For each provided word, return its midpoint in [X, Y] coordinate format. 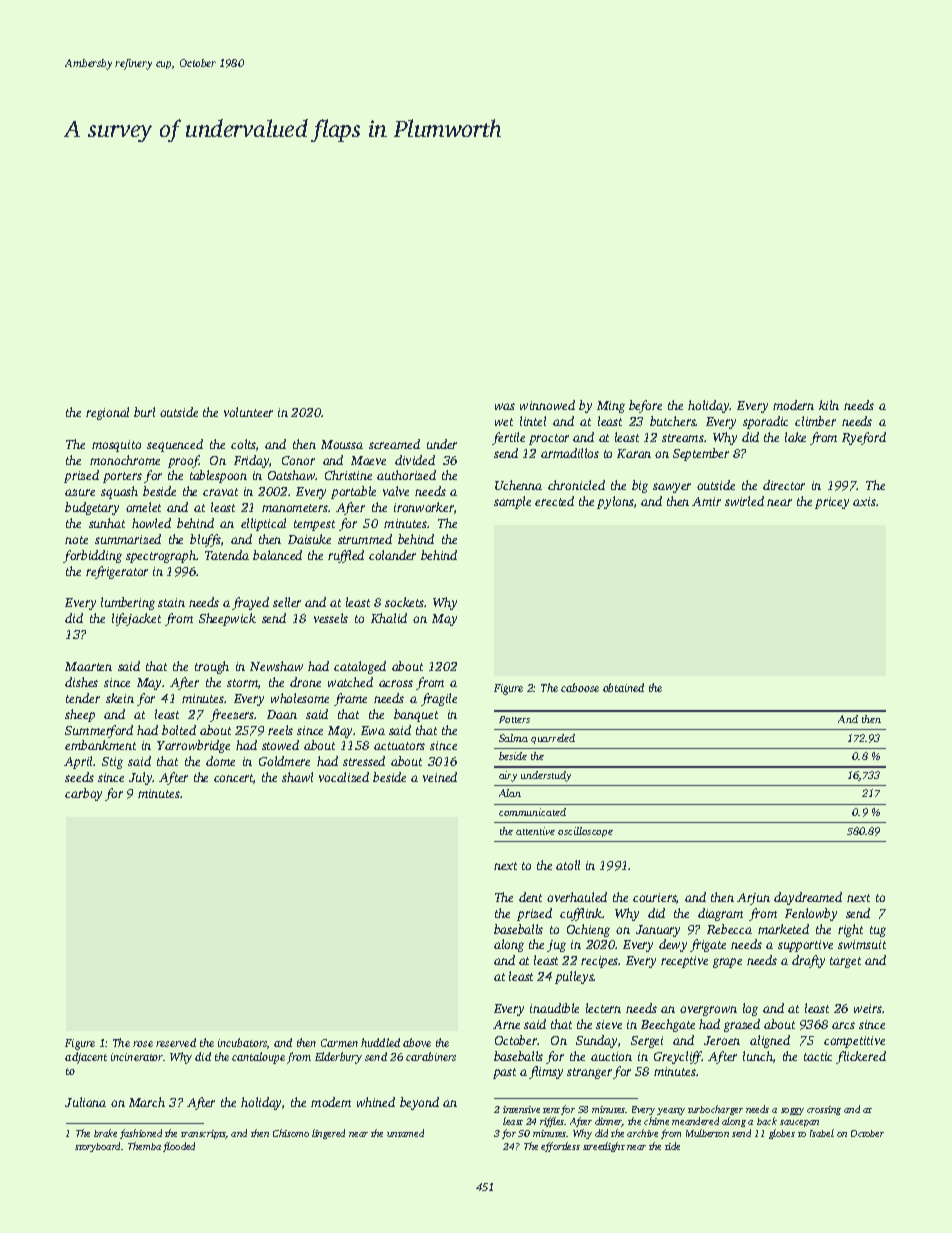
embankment [100, 745]
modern [793, 405]
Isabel [822, 1133]
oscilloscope [585, 832]
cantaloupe [258, 1058]
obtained [623, 687]
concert [234, 779]
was [505, 406]
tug [878, 931]
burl [144, 412]
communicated [532, 812]
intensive [521, 1109]
